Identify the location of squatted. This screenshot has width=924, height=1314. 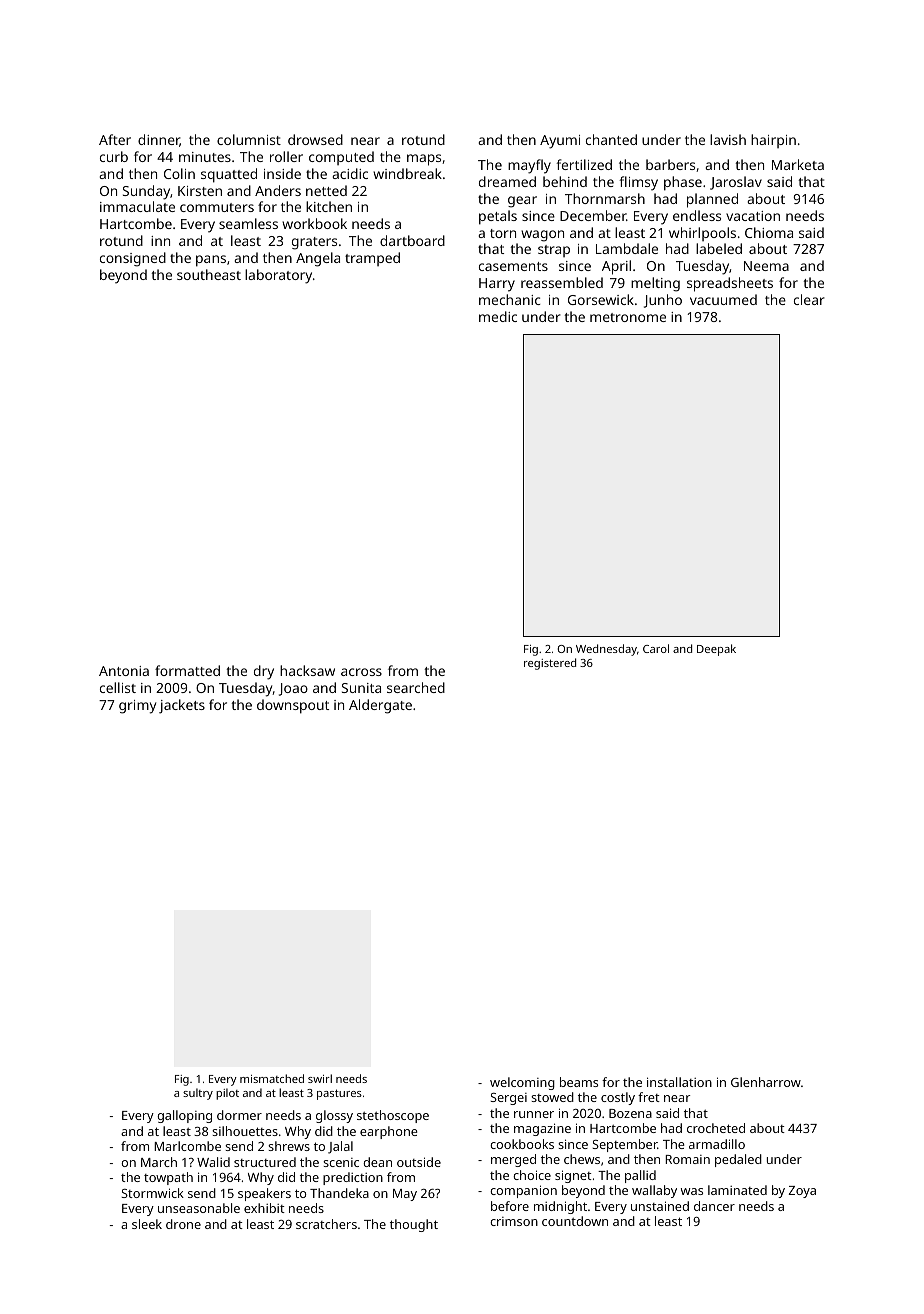
(229, 175).
